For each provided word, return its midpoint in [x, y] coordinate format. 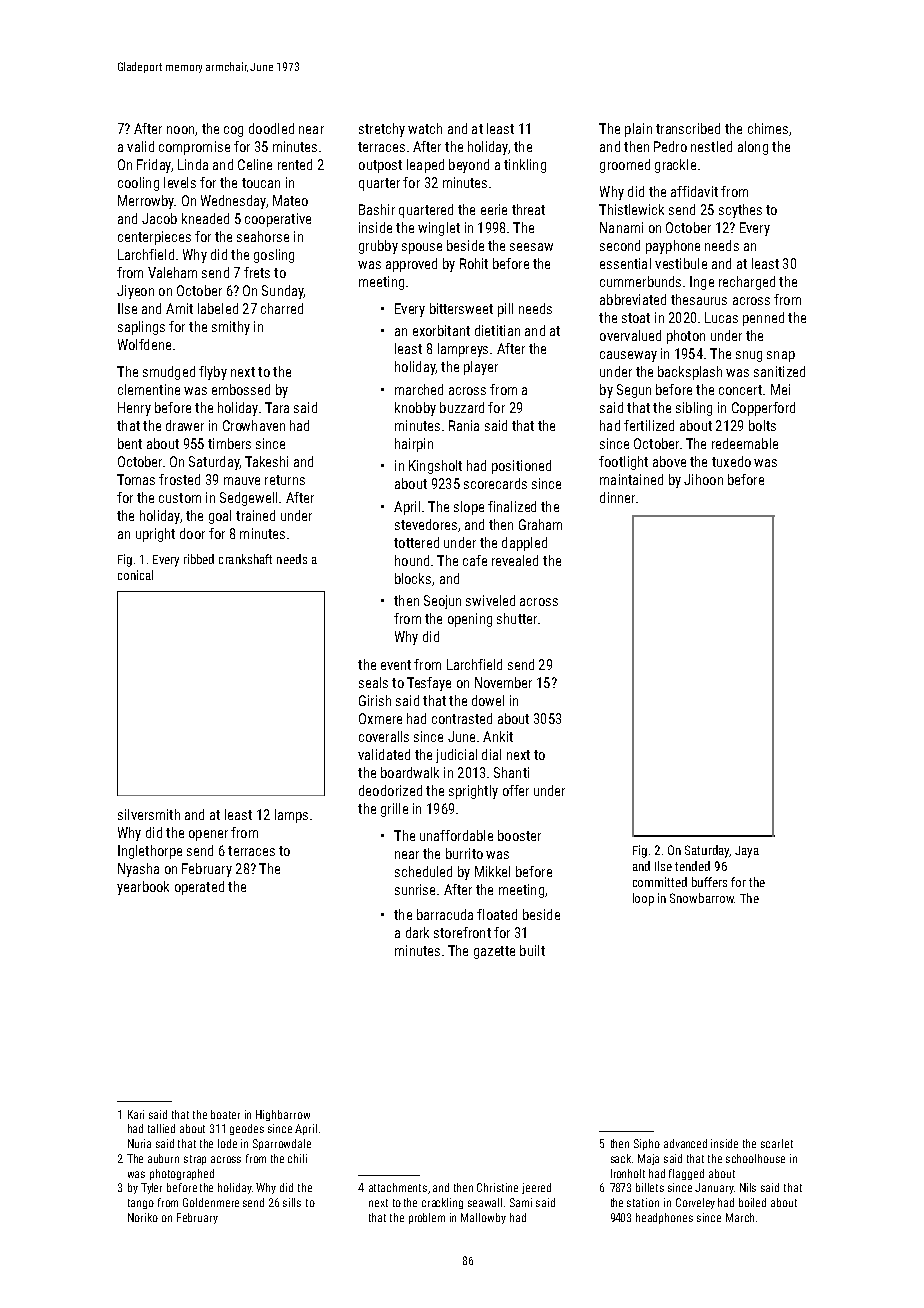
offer [516, 790]
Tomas [136, 479]
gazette [494, 952]
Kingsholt [435, 467]
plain [638, 130]
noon [180, 130]
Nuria [139, 1143]
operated [199, 888]
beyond [469, 166]
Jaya [747, 852]
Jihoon [703, 479]
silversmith [149, 814]
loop [643, 899]
